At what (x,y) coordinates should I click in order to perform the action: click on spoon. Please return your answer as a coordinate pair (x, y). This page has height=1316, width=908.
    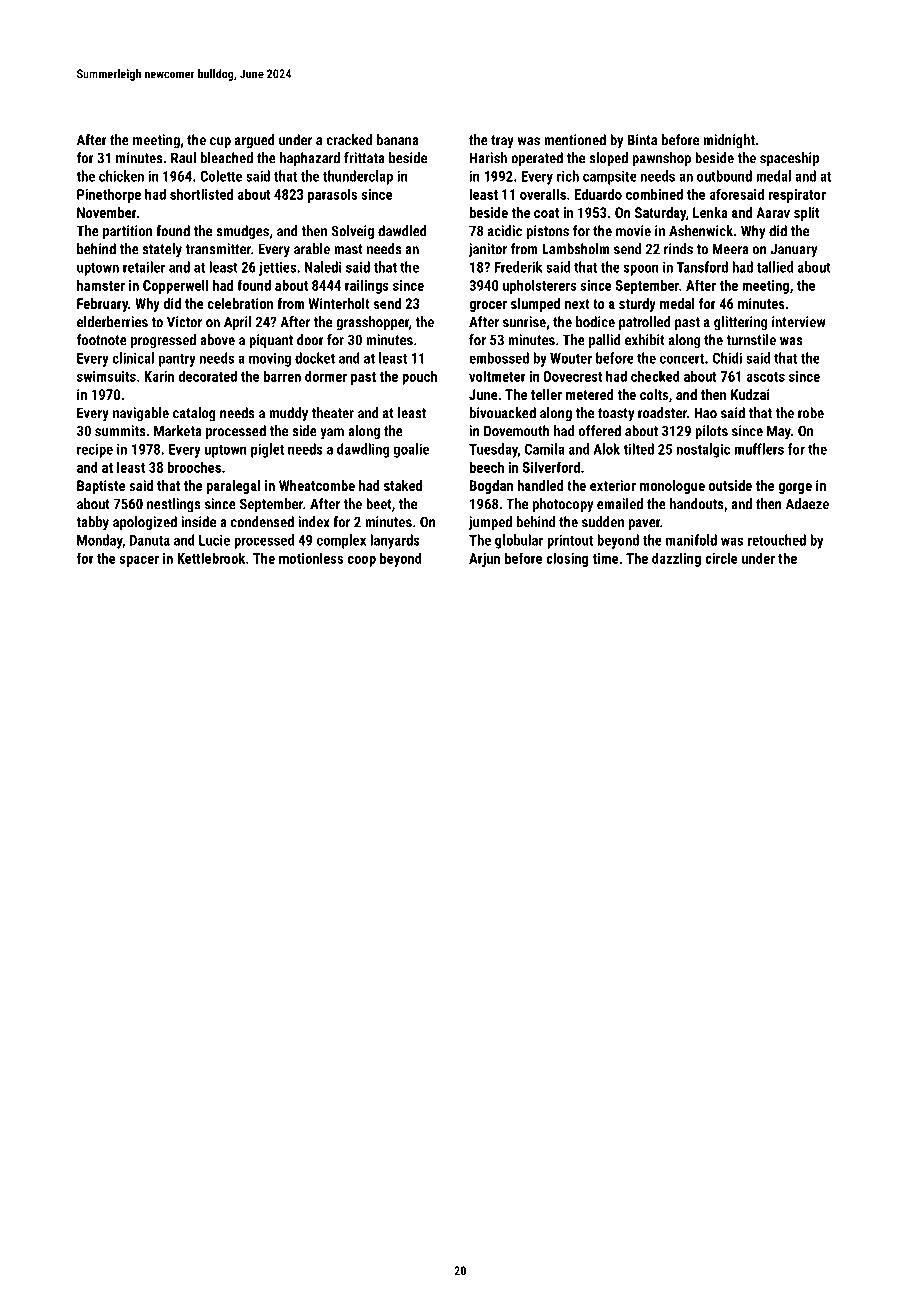
    Looking at the image, I should click on (641, 270).
